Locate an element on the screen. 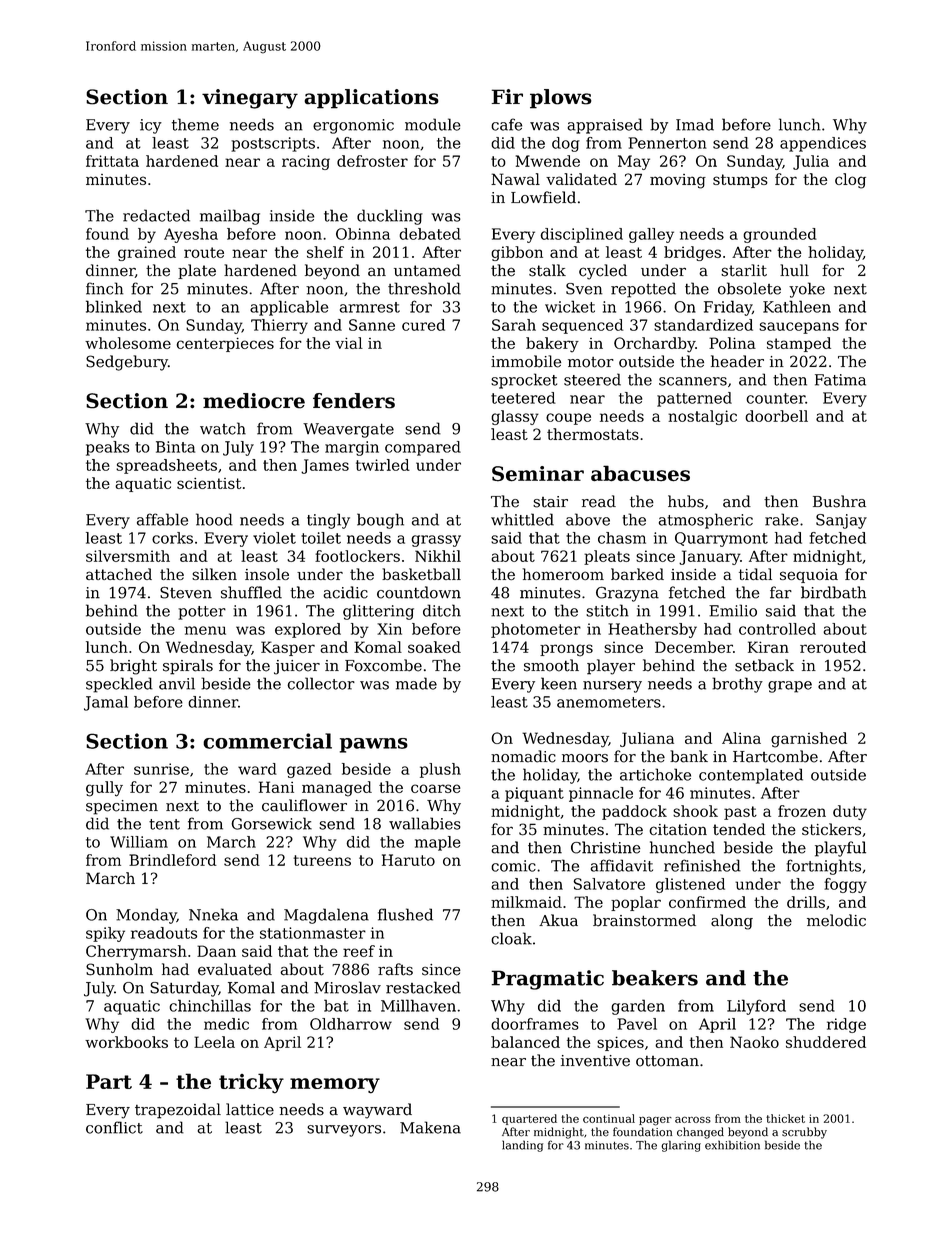 The width and height of the screenshot is (952, 1233). commercial is located at coordinates (267, 741).
